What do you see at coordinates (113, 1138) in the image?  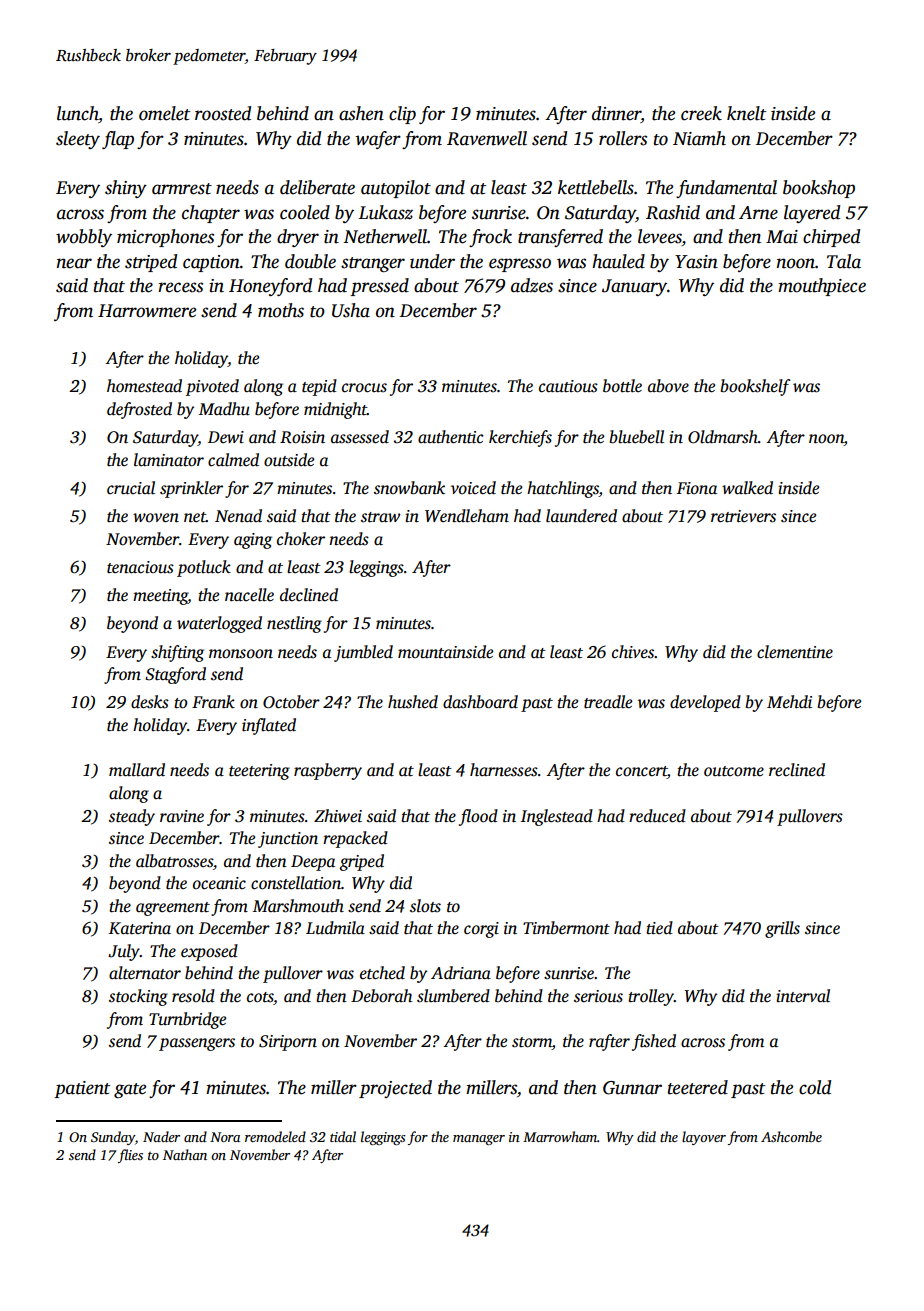 I see `Sunday` at bounding box center [113, 1138].
